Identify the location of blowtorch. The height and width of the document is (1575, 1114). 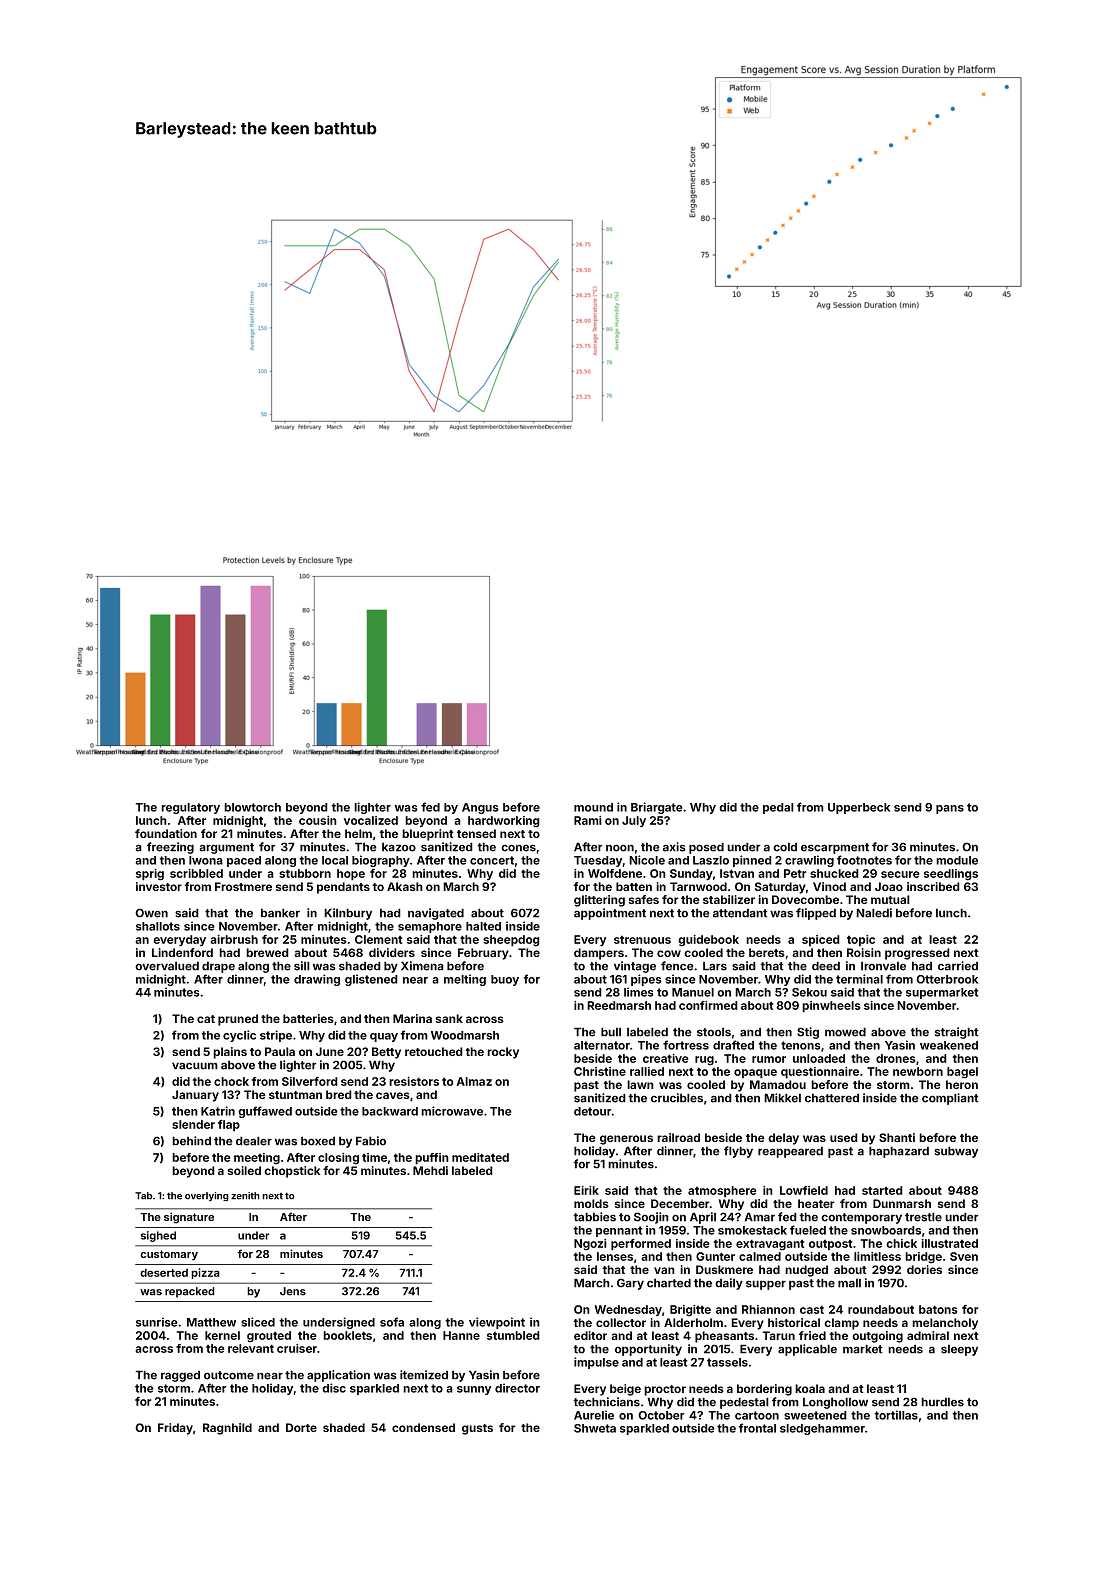
(252, 807).
